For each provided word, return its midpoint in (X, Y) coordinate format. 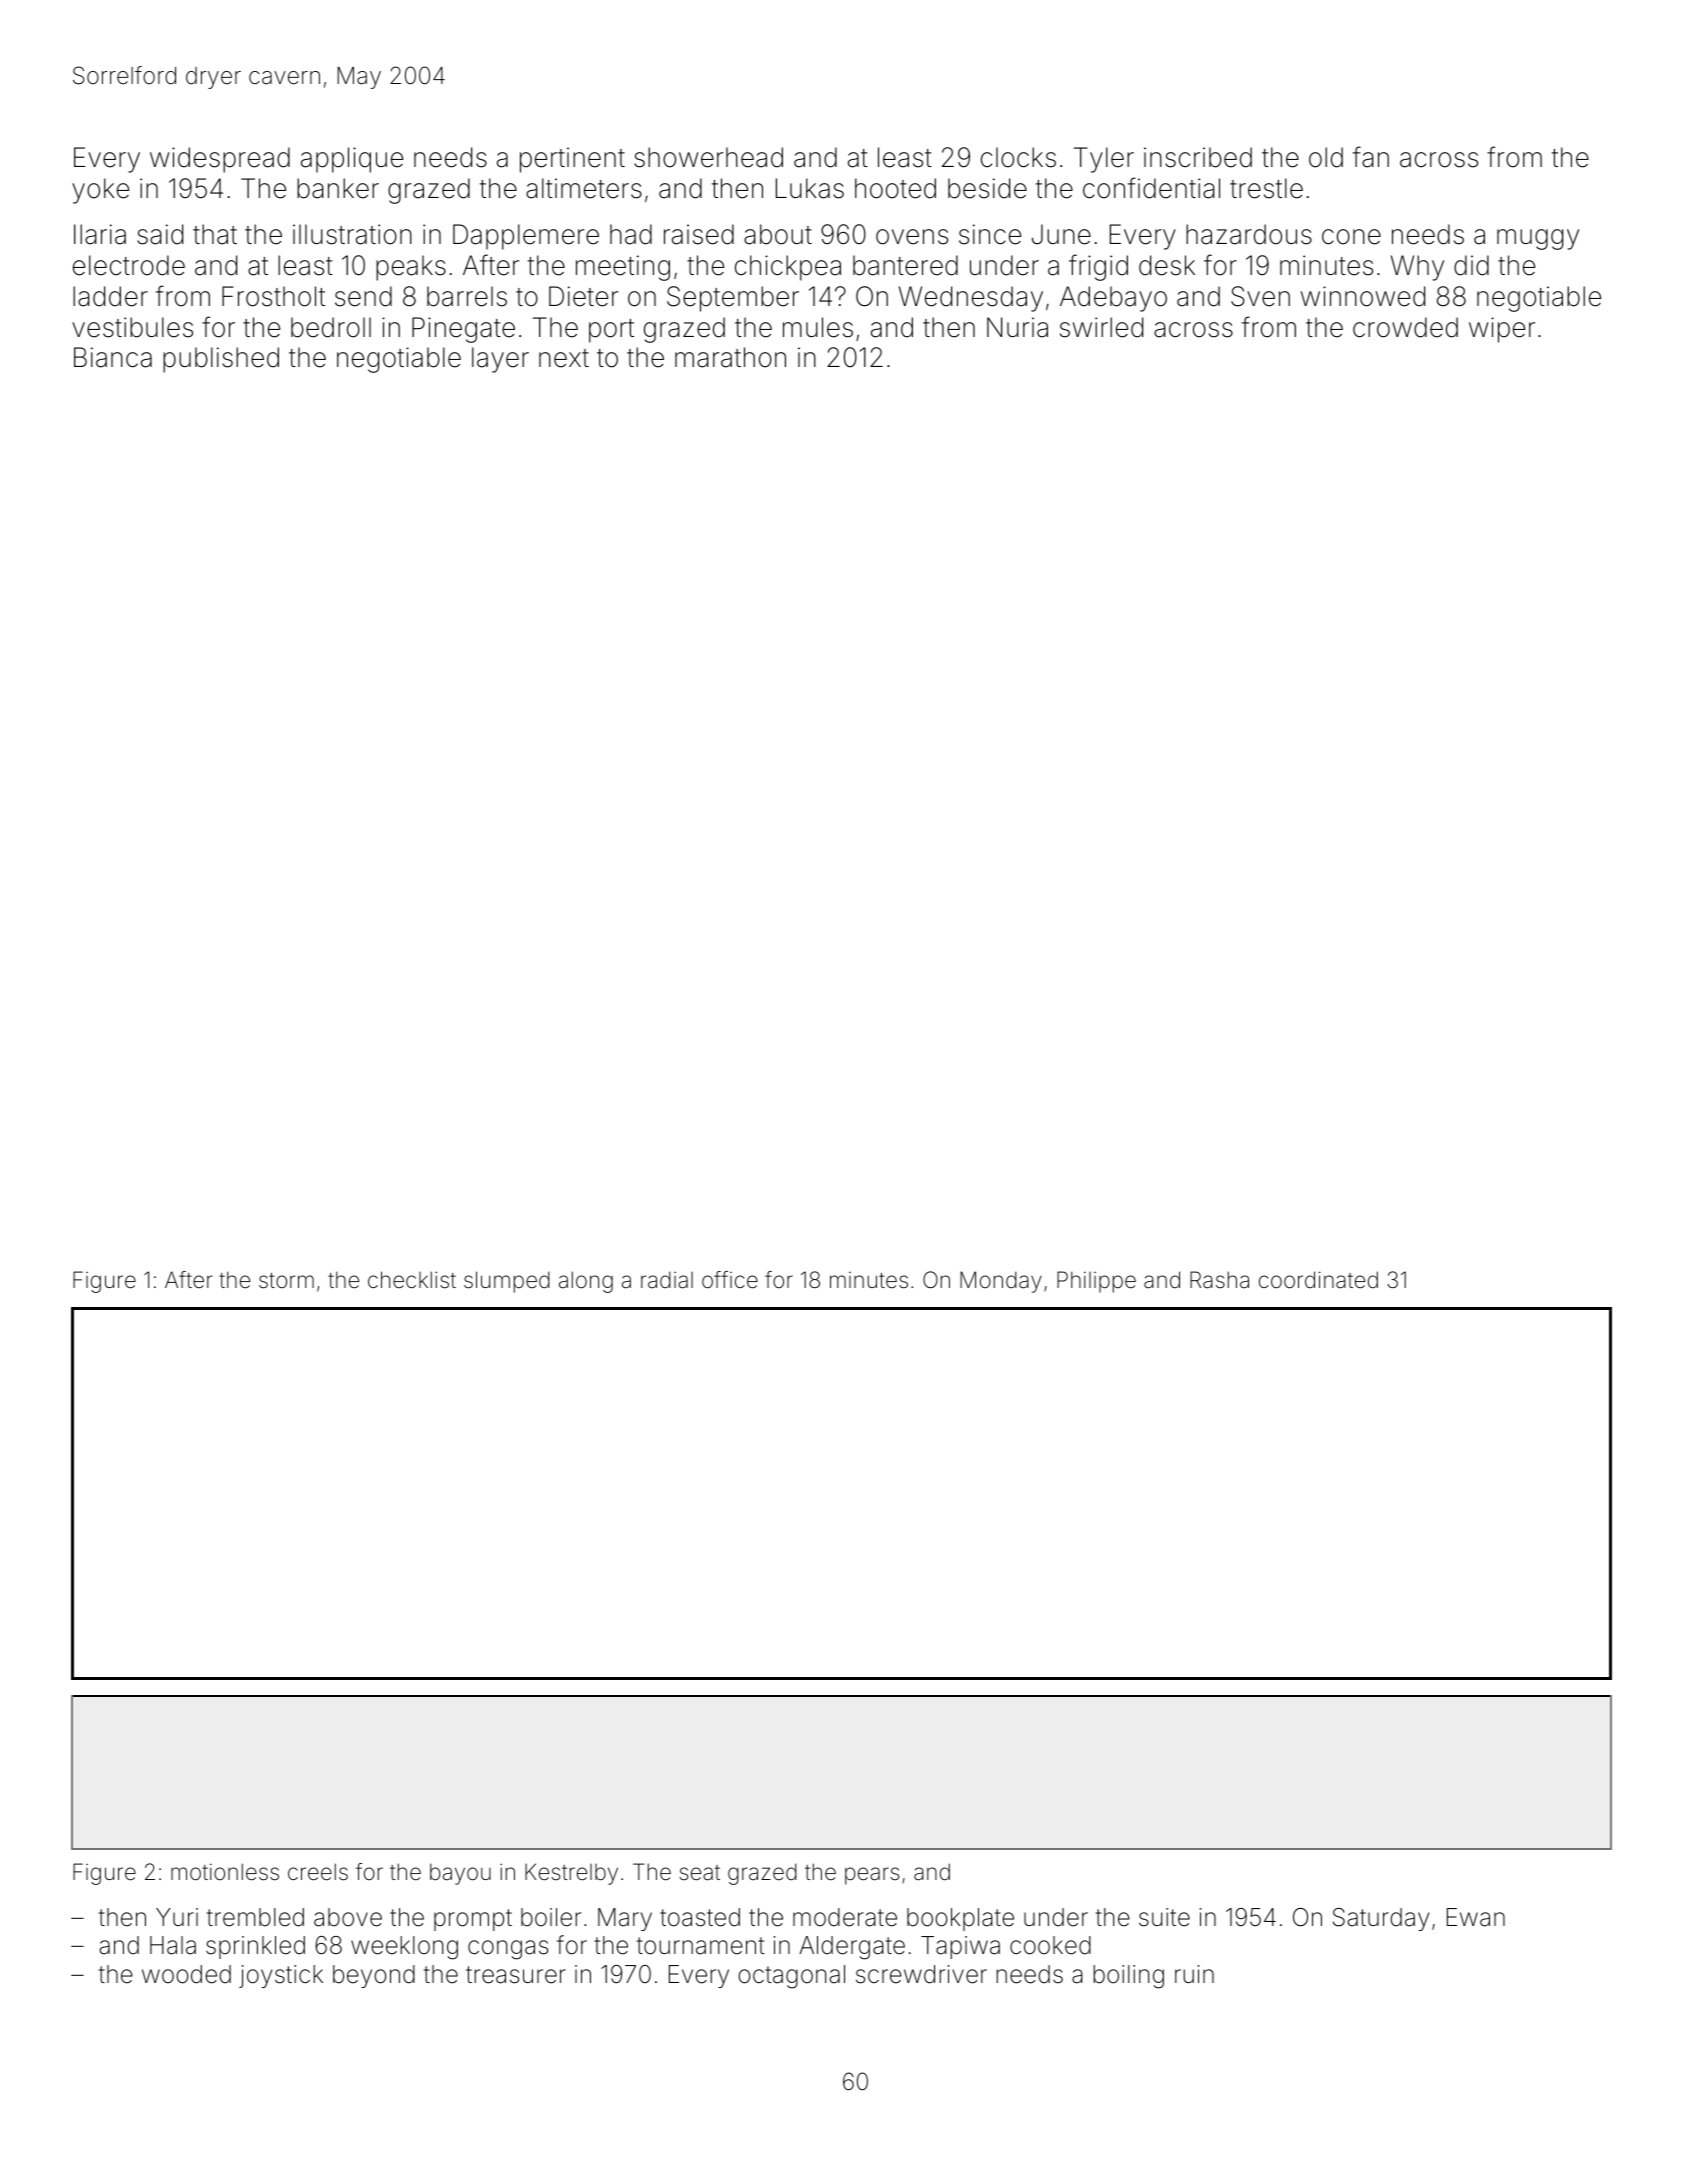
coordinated (1318, 1280)
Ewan (1476, 1917)
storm (286, 1281)
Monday (1001, 1282)
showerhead (708, 157)
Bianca (113, 357)
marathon (730, 357)
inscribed (1198, 157)
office (730, 1280)
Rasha (1219, 1280)
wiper (1502, 330)
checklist (412, 1280)
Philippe (1096, 1282)
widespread (220, 160)
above (348, 1917)
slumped (507, 1282)
